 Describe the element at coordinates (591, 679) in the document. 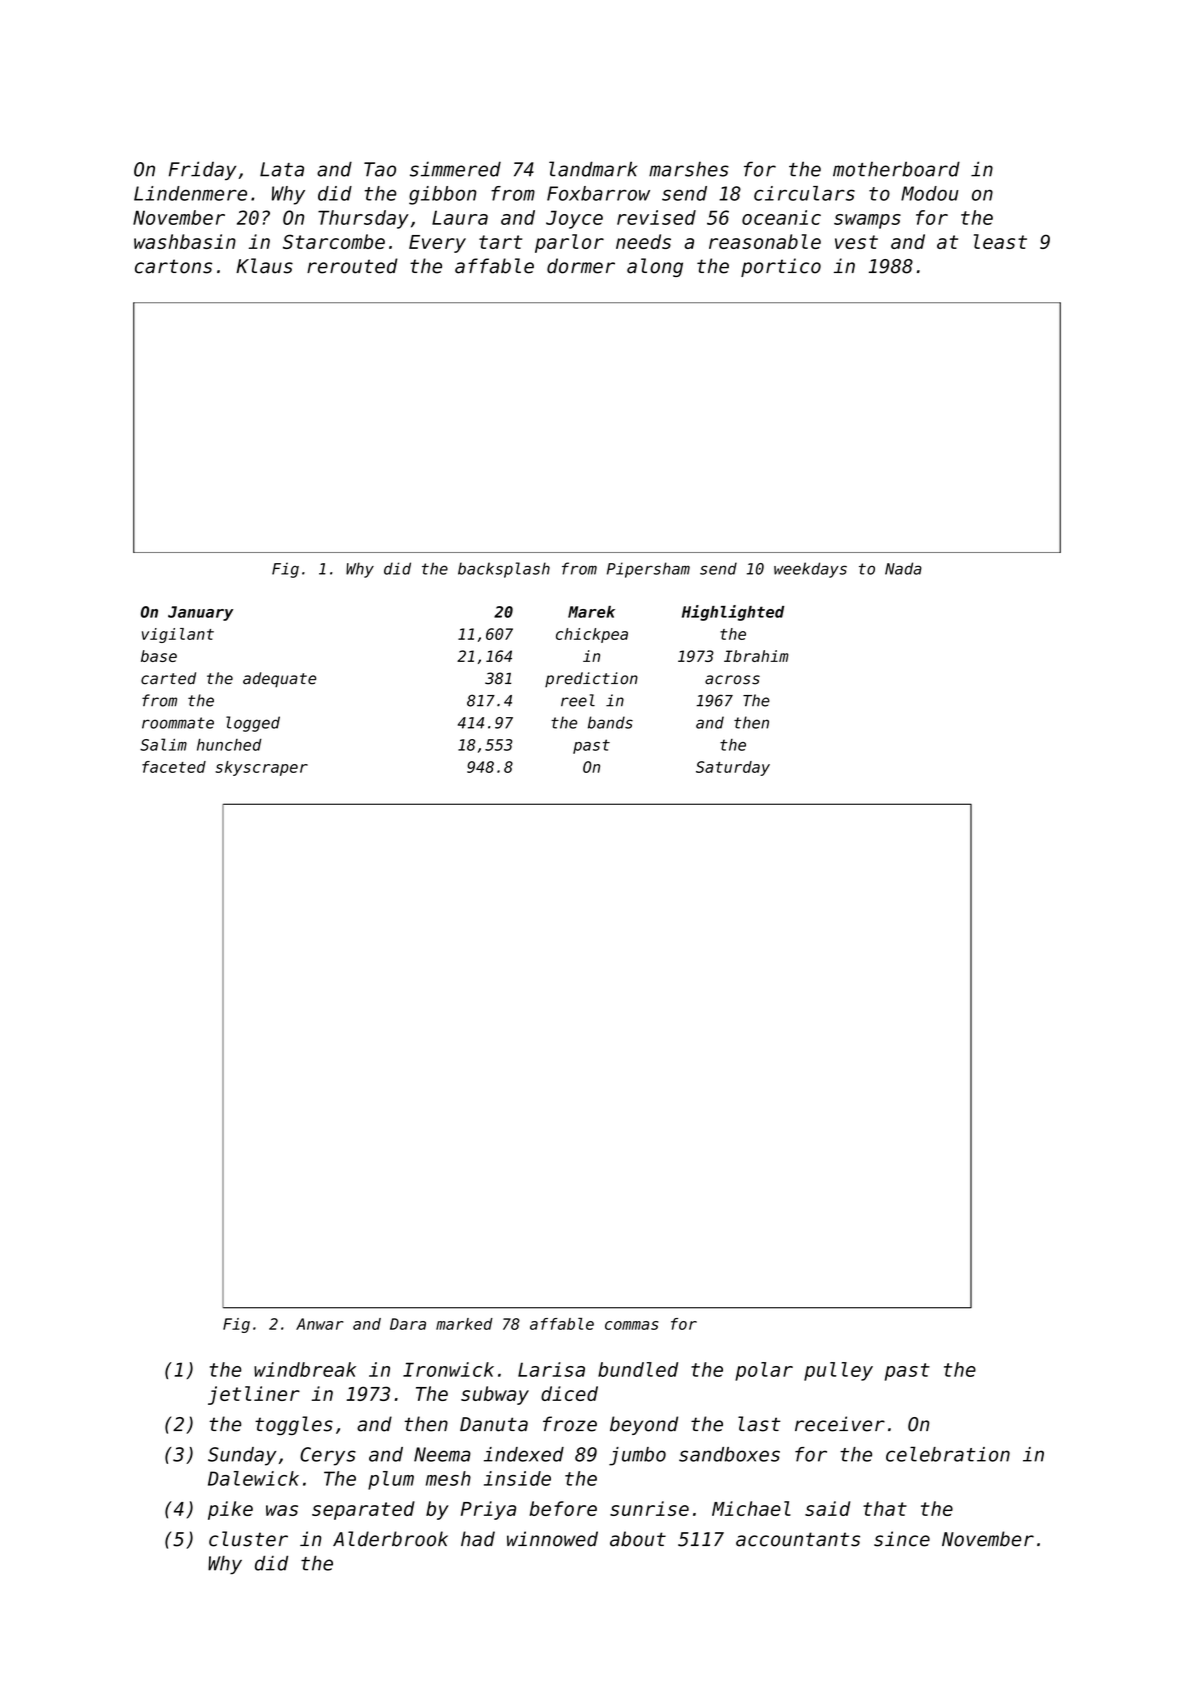

I see `prediction` at that location.
